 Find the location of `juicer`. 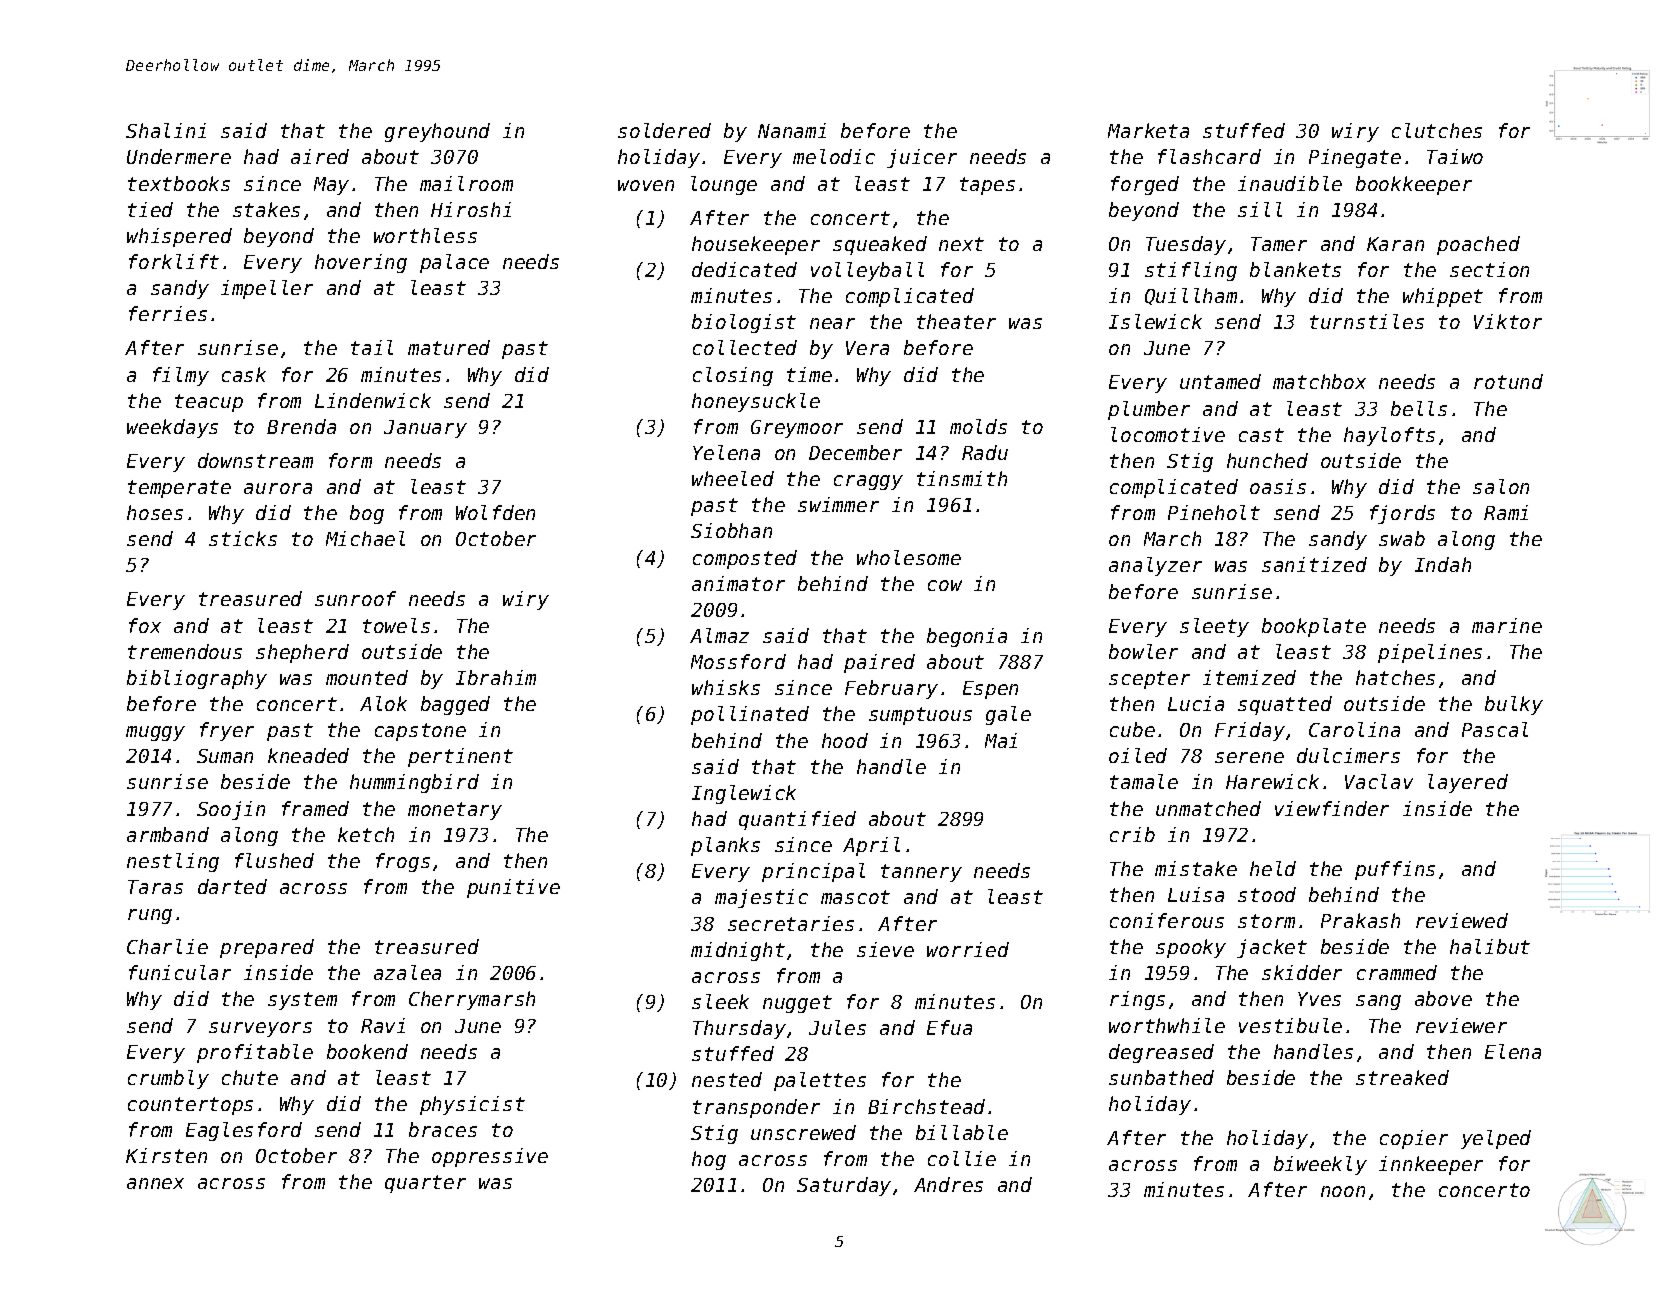

juicer is located at coordinates (922, 158).
